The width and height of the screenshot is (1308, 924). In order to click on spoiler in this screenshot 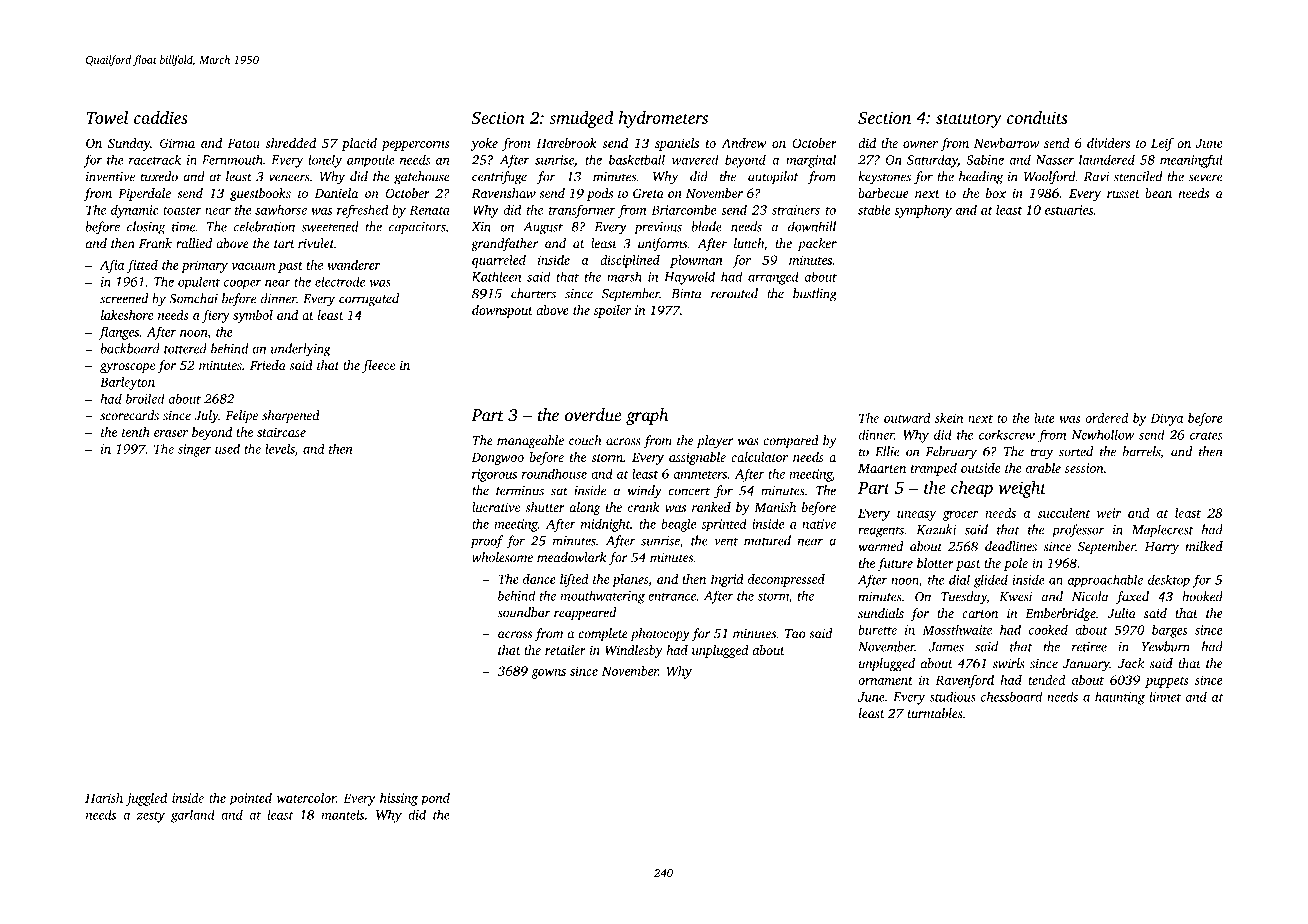, I will do `click(612, 311)`.
